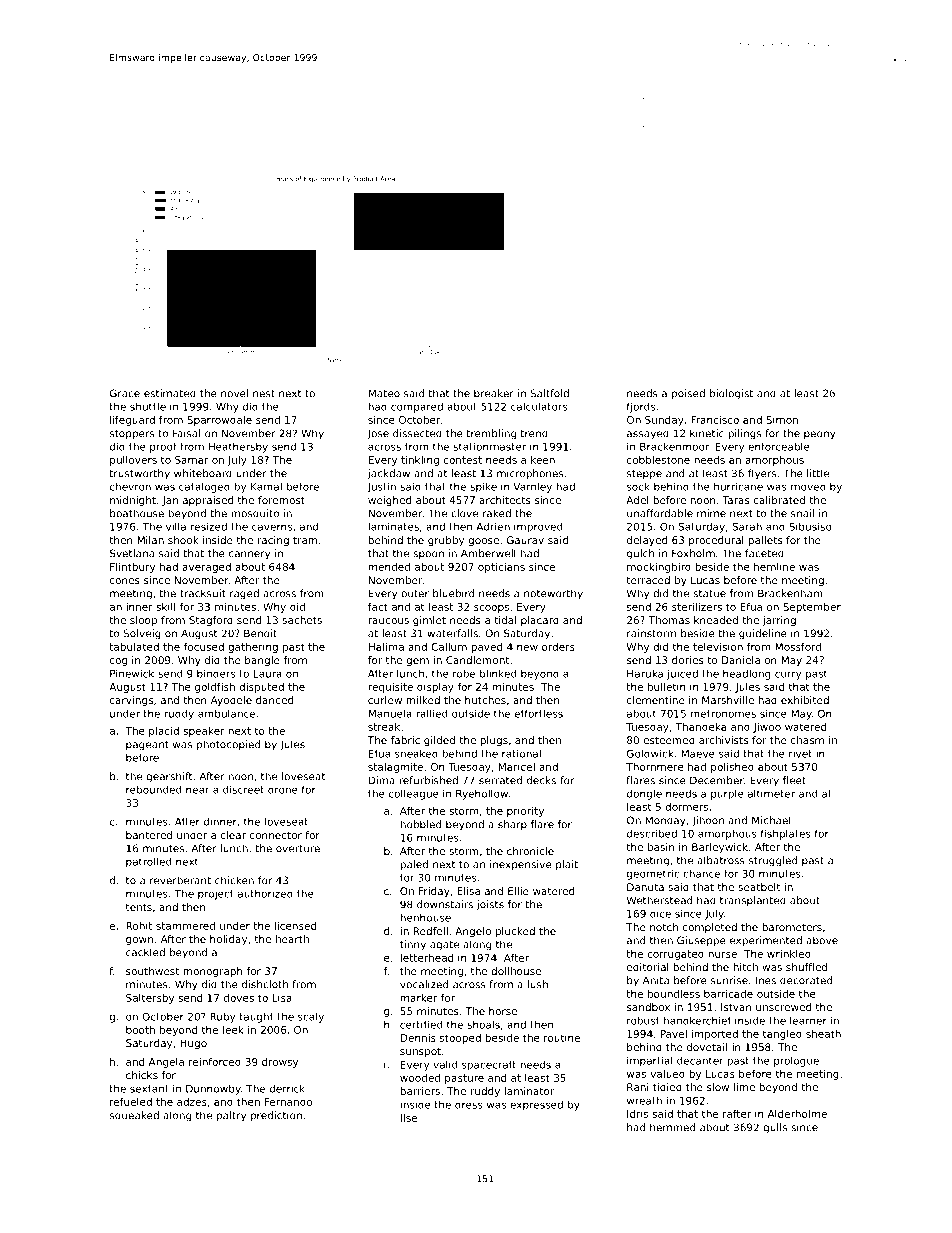 The height and width of the screenshot is (1233, 952). What do you see at coordinates (192, 1102) in the screenshot?
I see `adzes` at bounding box center [192, 1102].
